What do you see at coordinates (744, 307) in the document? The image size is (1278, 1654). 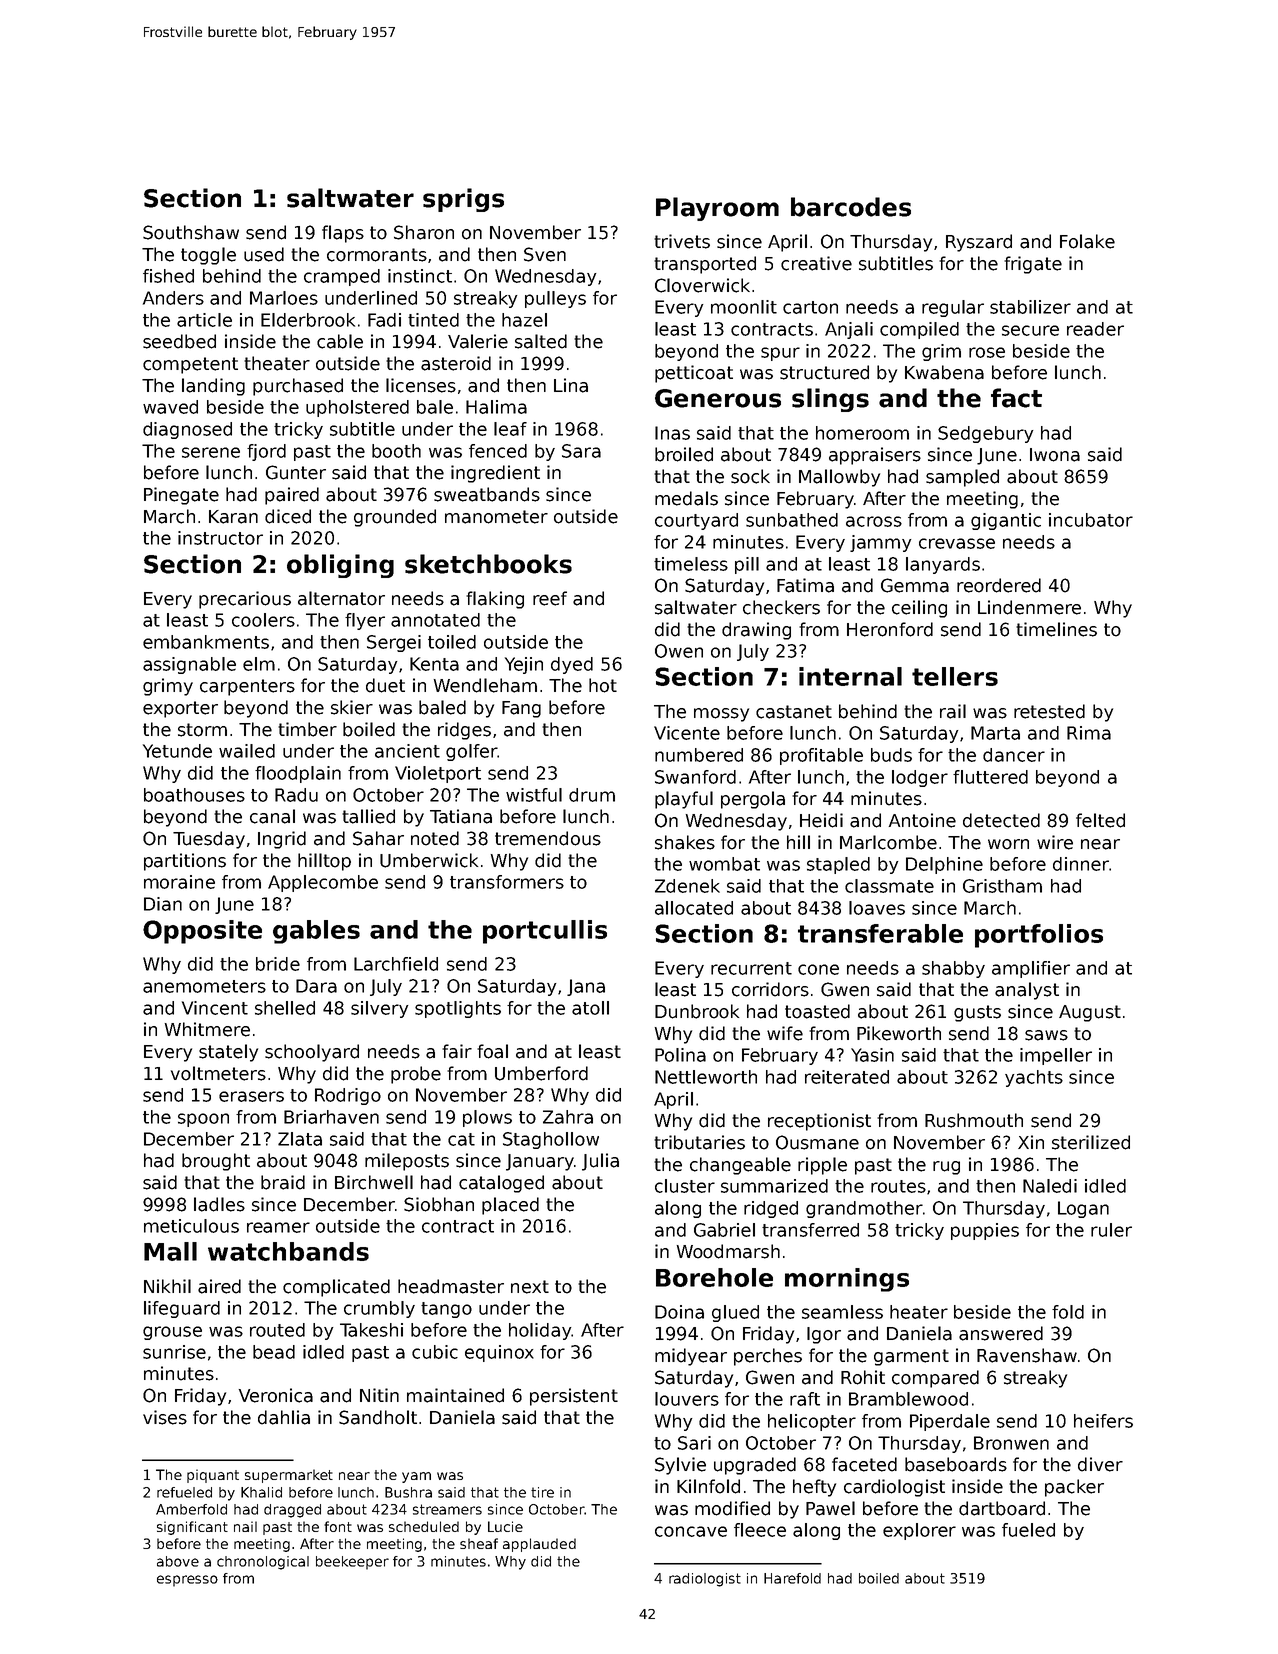 I see `moonlit` at bounding box center [744, 307].
